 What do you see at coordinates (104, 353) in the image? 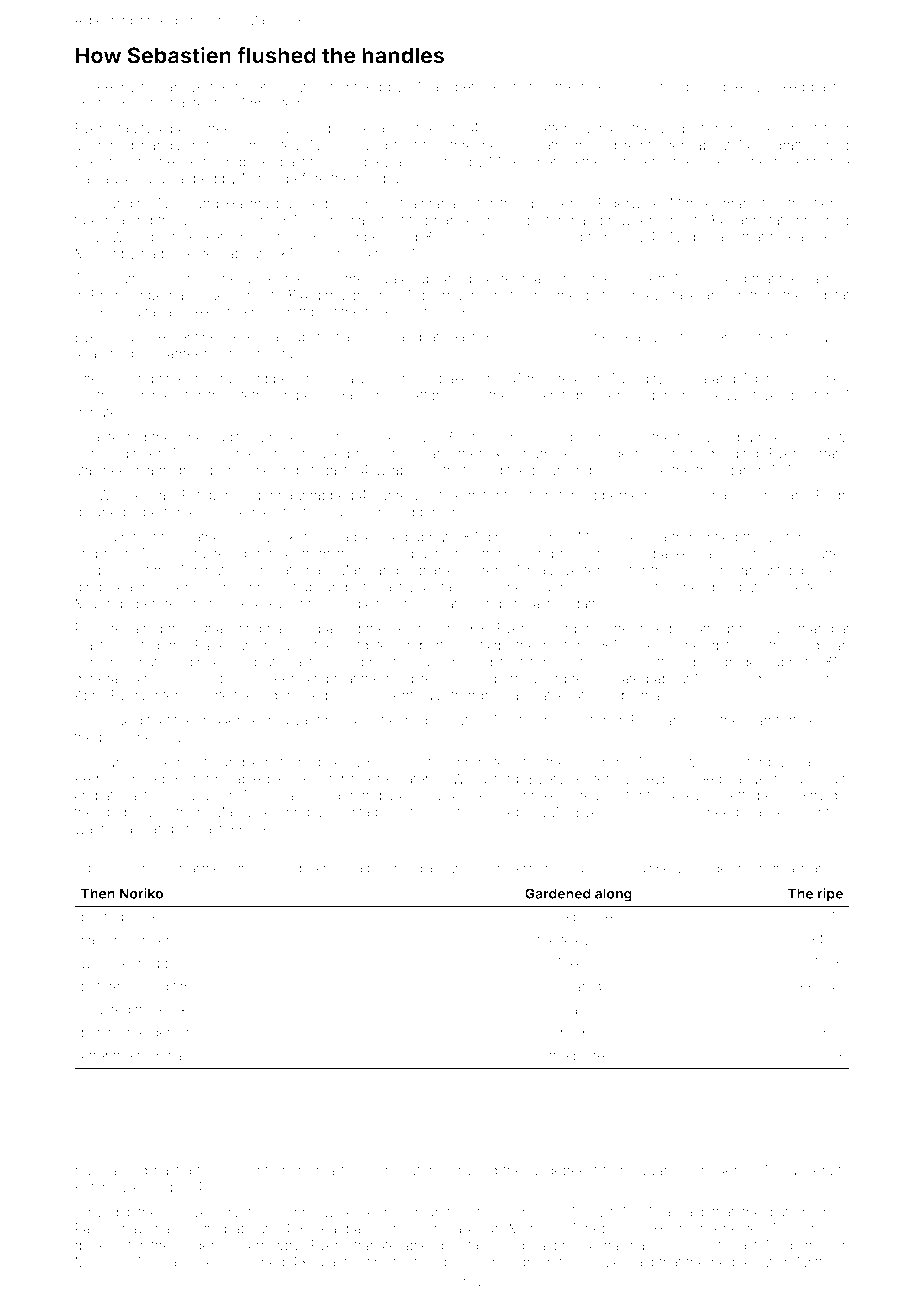
I see `searched` at bounding box center [104, 353].
